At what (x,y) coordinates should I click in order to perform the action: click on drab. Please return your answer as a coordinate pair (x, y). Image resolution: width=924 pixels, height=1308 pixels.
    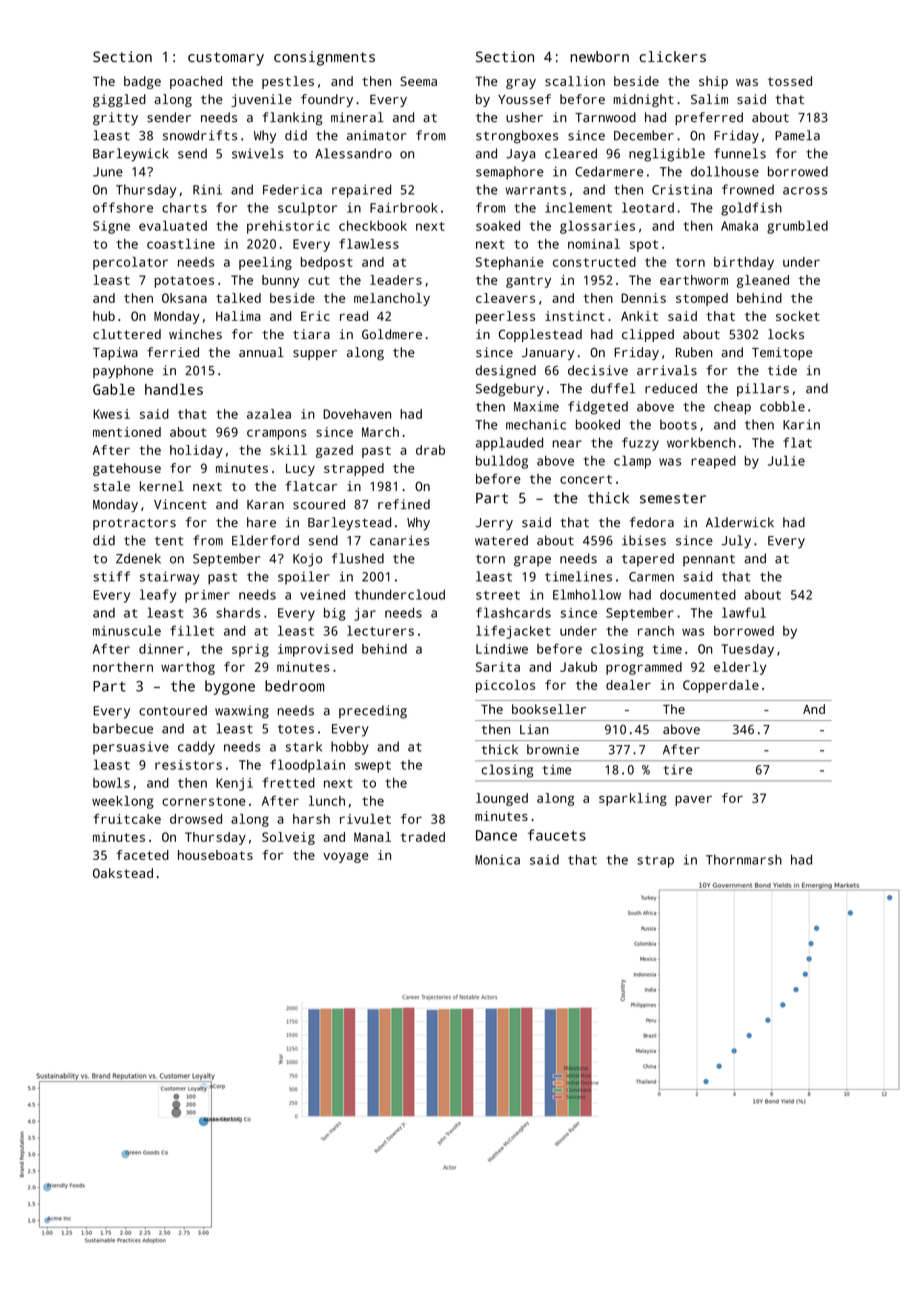
    Looking at the image, I should click on (430, 450).
